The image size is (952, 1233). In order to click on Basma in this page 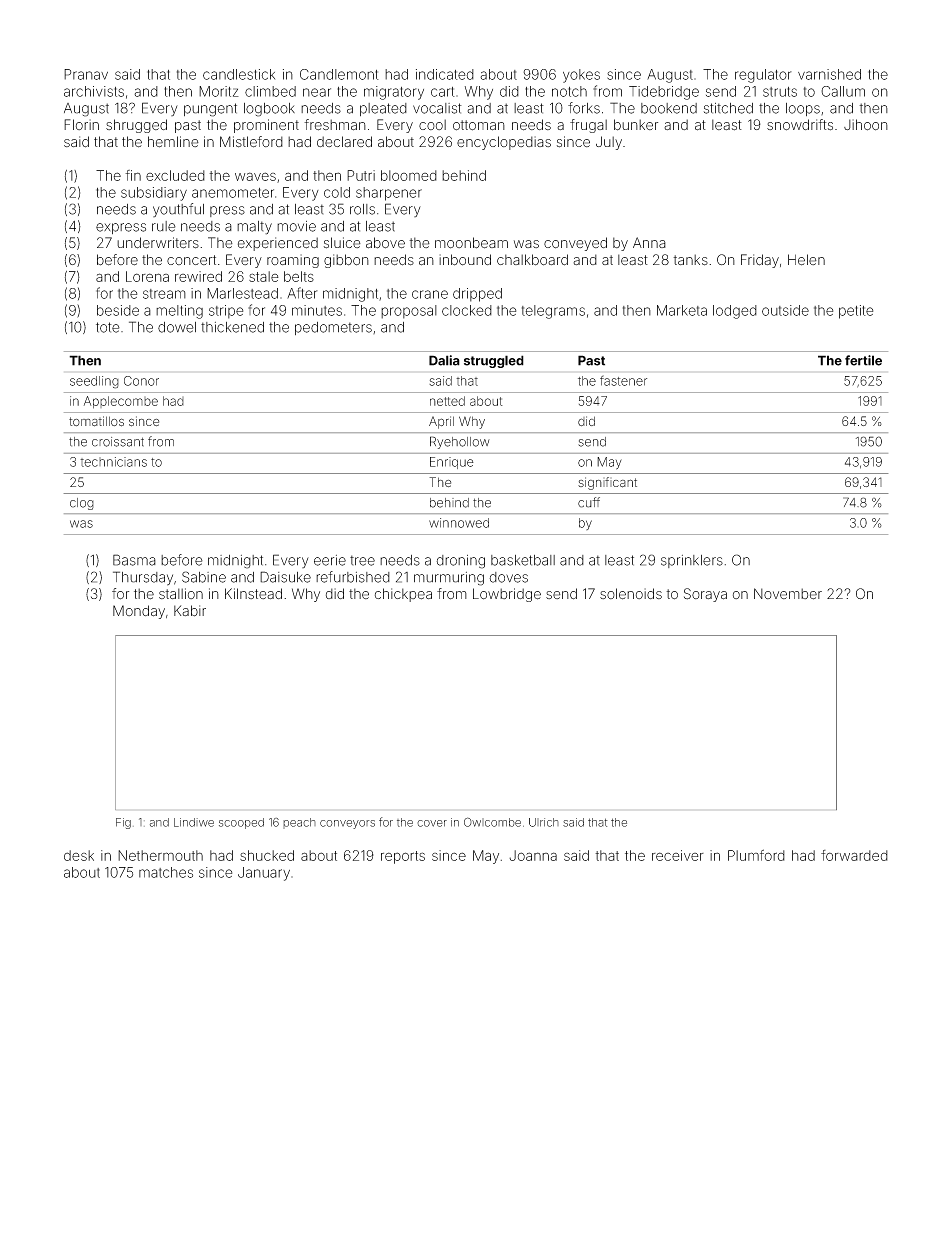, I will do `click(134, 560)`.
